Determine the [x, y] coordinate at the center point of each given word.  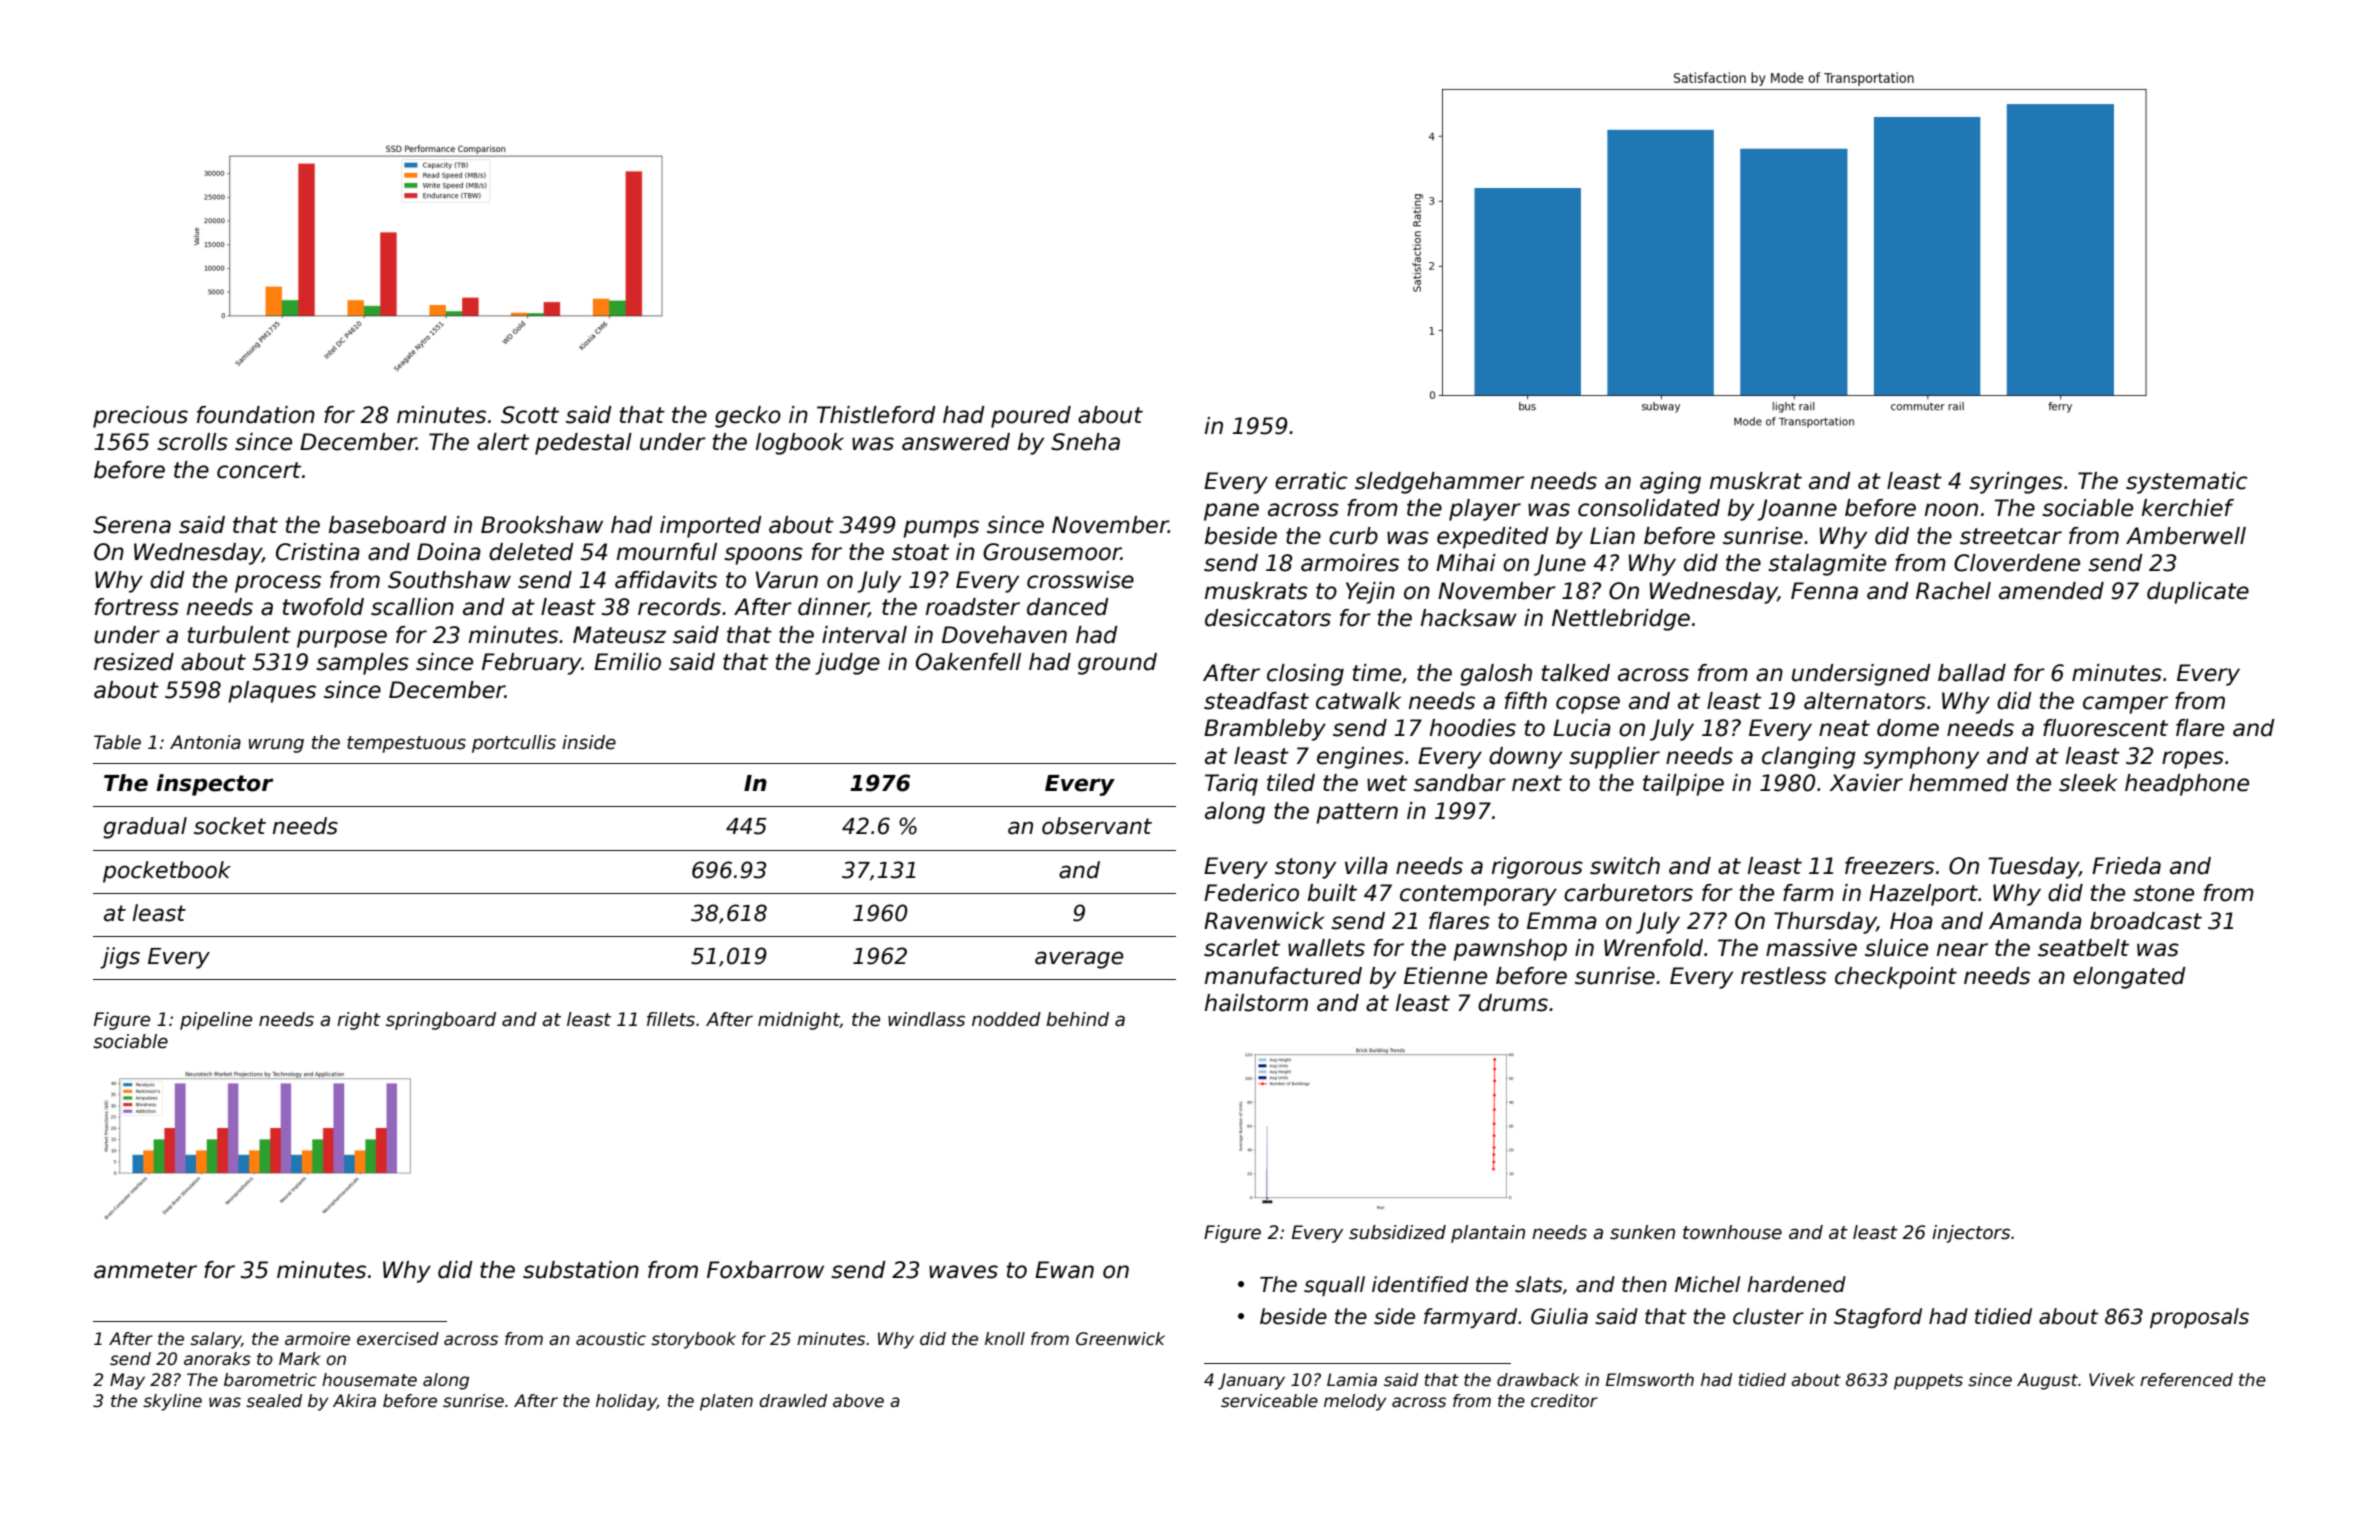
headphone [2187, 785]
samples [362, 664]
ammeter [145, 1270]
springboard [441, 1021]
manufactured [1283, 976]
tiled [1291, 783]
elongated [2129, 978]
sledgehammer [1439, 483]
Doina [449, 552]
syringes [2016, 483]
